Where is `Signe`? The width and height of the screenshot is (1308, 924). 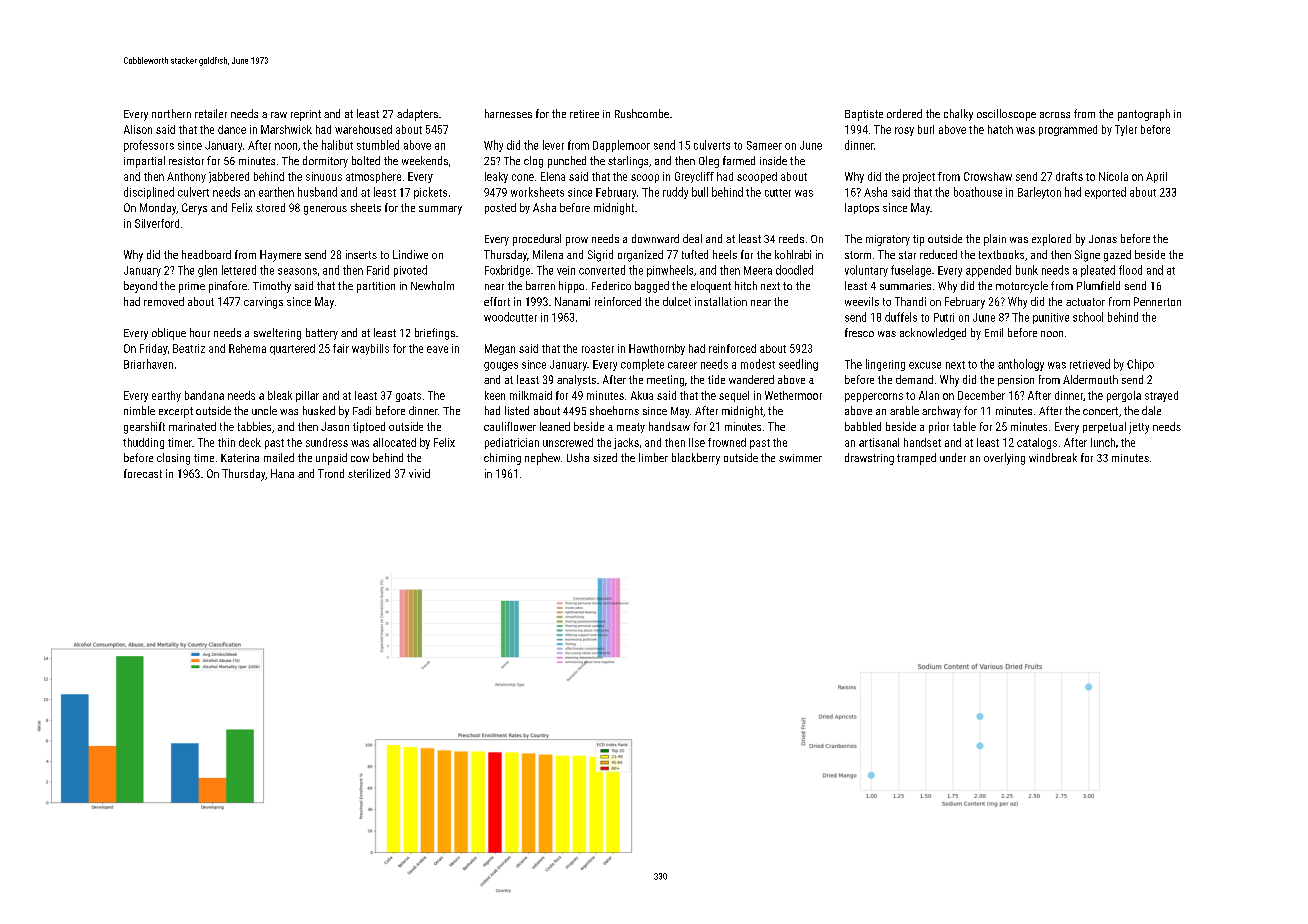
Signe is located at coordinates (1087, 256).
